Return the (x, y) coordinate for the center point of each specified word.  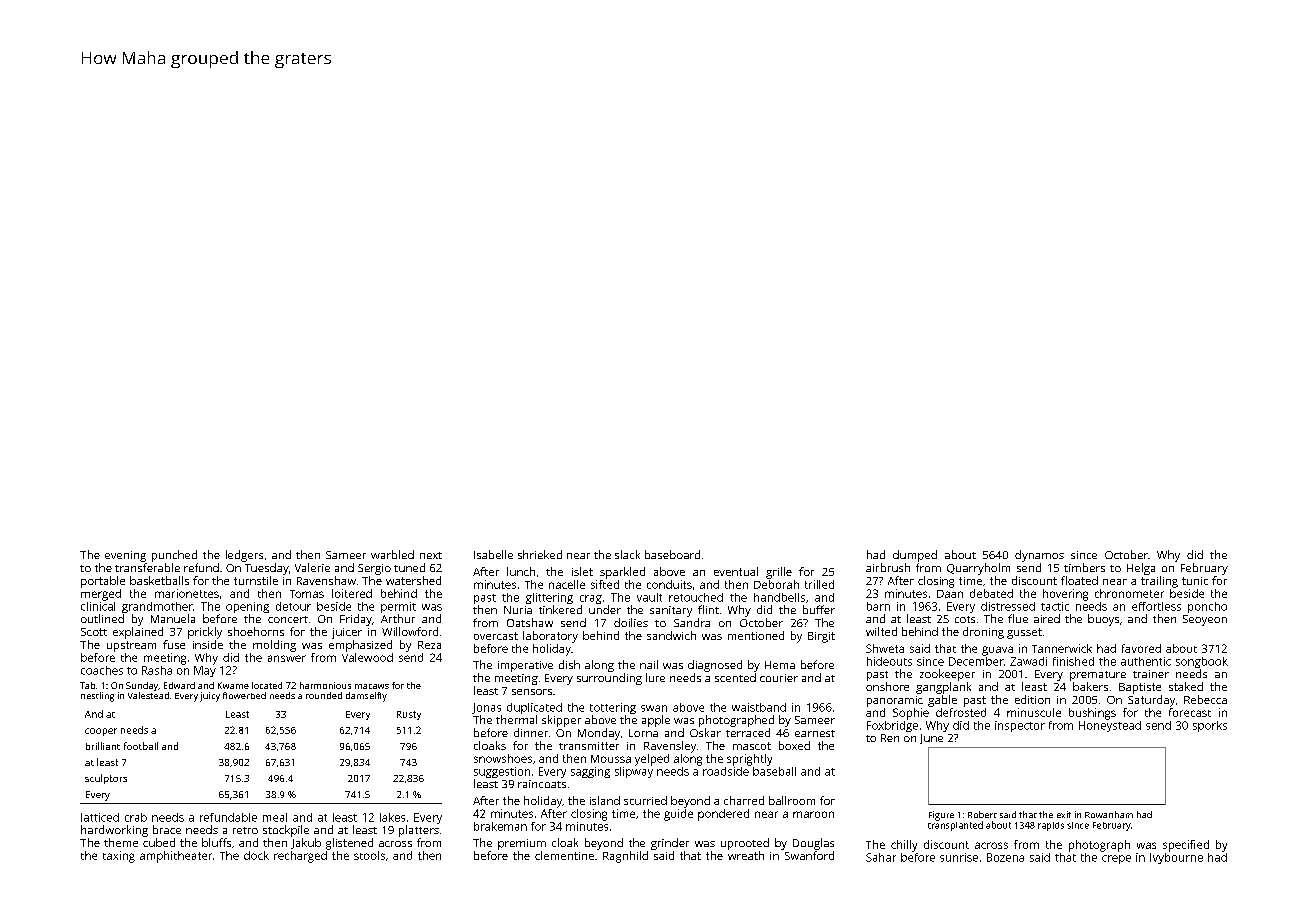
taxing (119, 857)
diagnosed (715, 666)
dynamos (1039, 556)
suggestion (502, 772)
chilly (904, 846)
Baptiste (1140, 688)
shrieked (540, 554)
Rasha (157, 670)
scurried (645, 800)
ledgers (244, 556)
